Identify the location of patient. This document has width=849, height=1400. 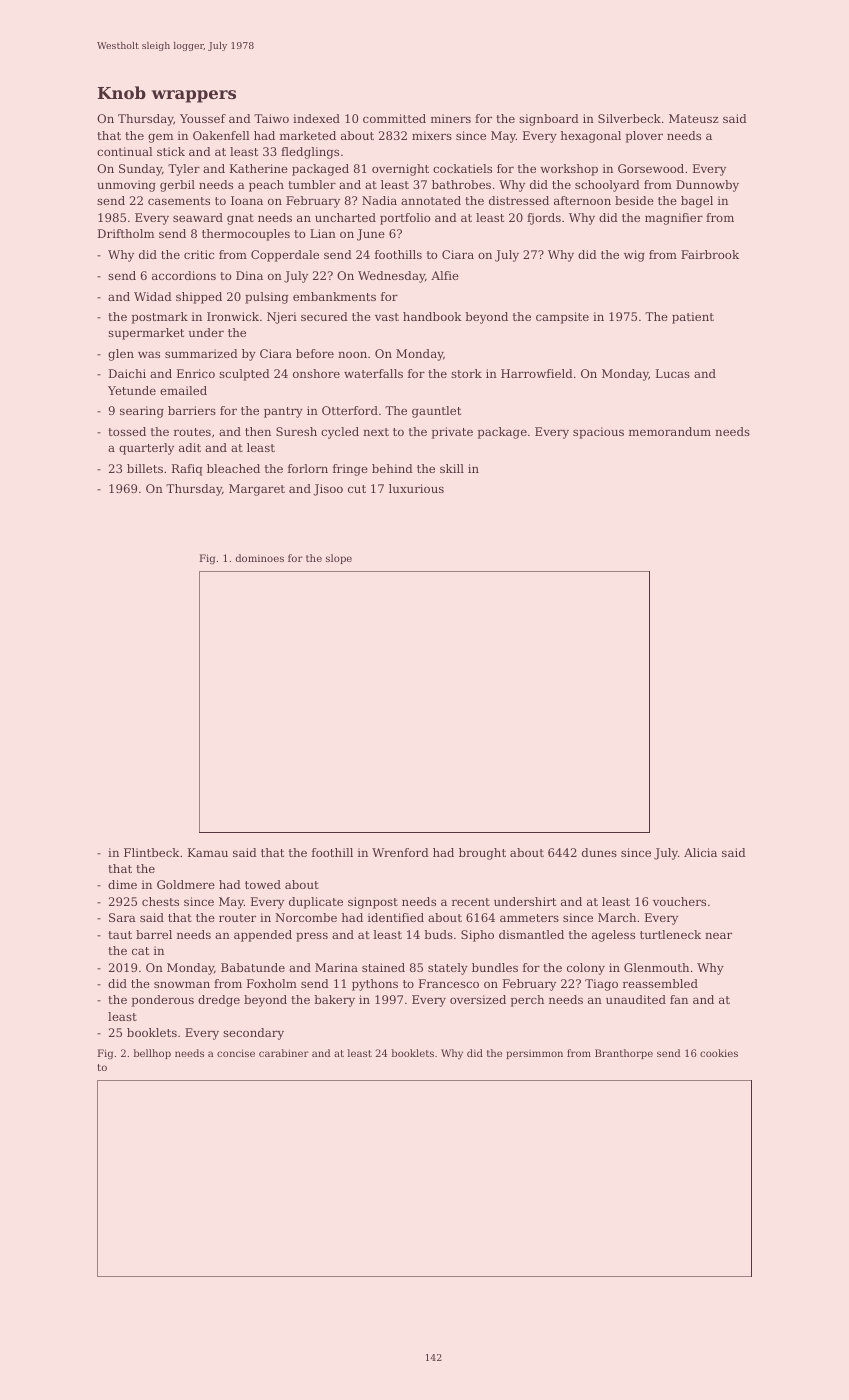
(693, 318).
